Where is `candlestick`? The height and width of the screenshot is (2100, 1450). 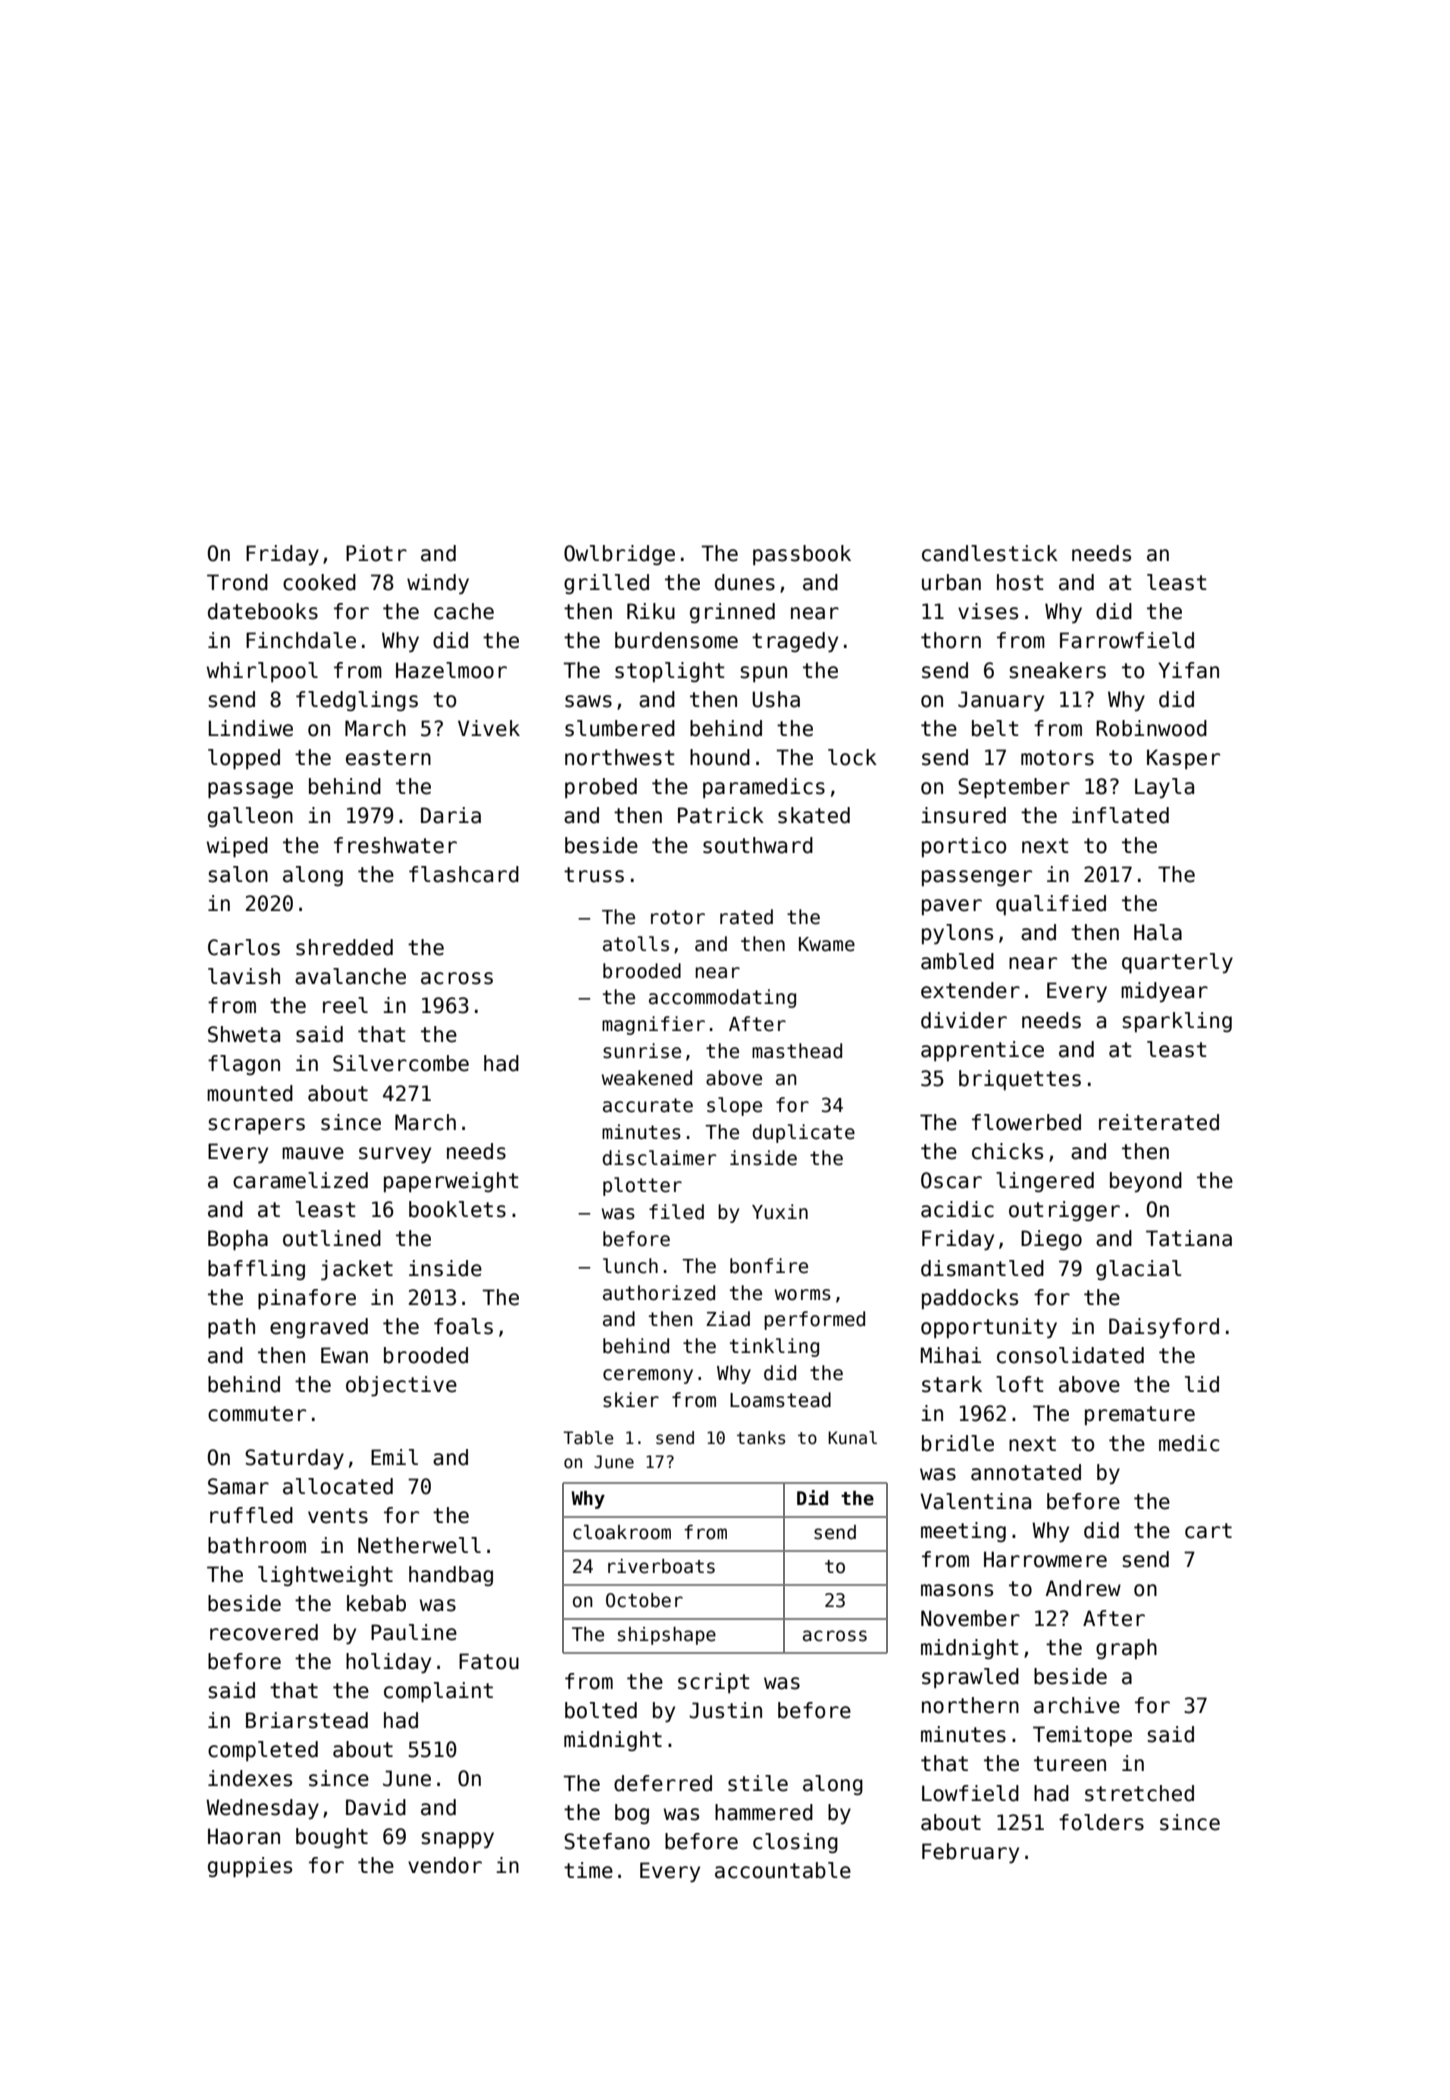 candlestick is located at coordinates (990, 553).
